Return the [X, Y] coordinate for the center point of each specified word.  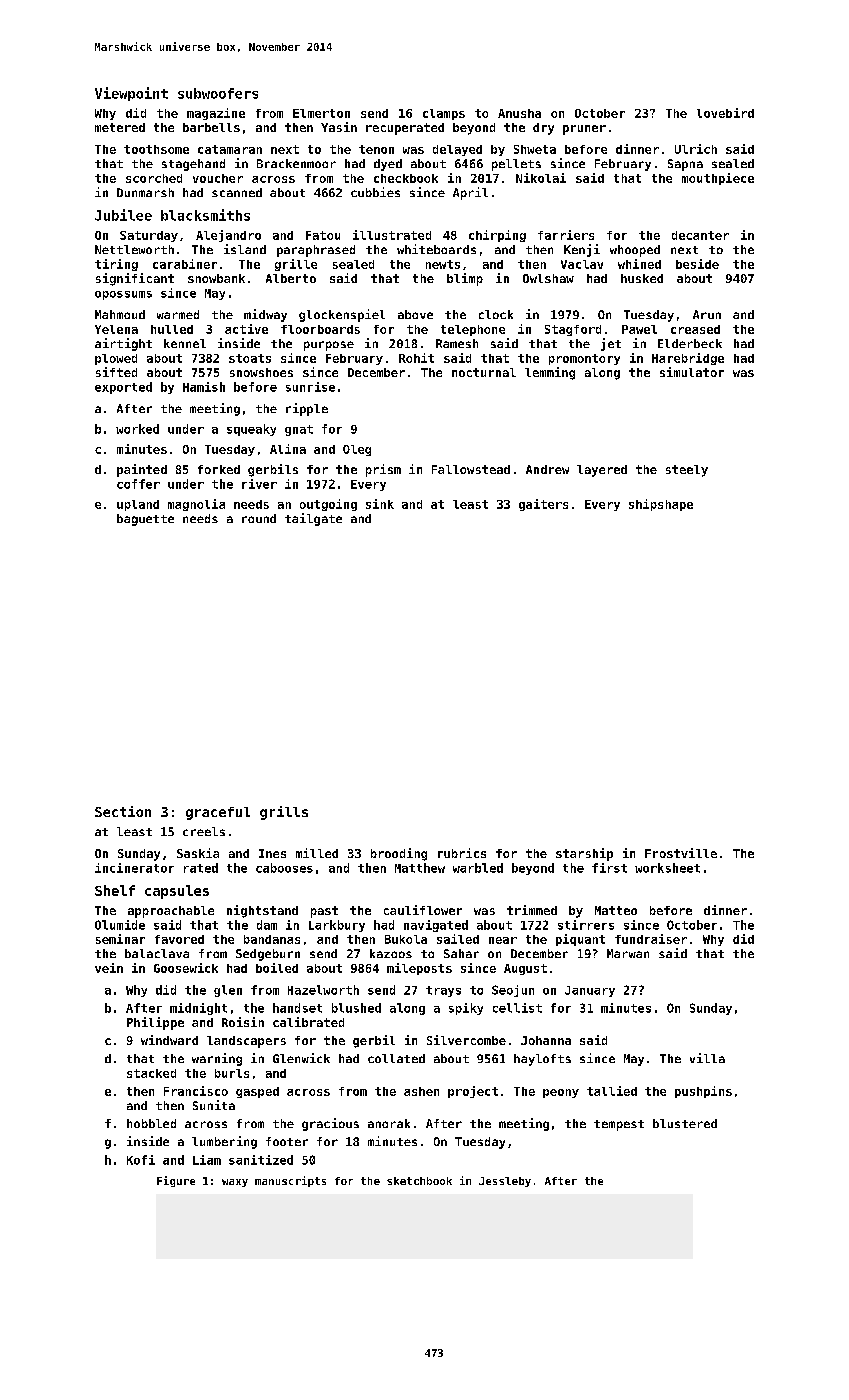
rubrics [462, 853]
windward [169, 1040]
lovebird [725, 113]
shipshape [661, 505]
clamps [444, 114]
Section [123, 811]
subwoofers [218, 93]
